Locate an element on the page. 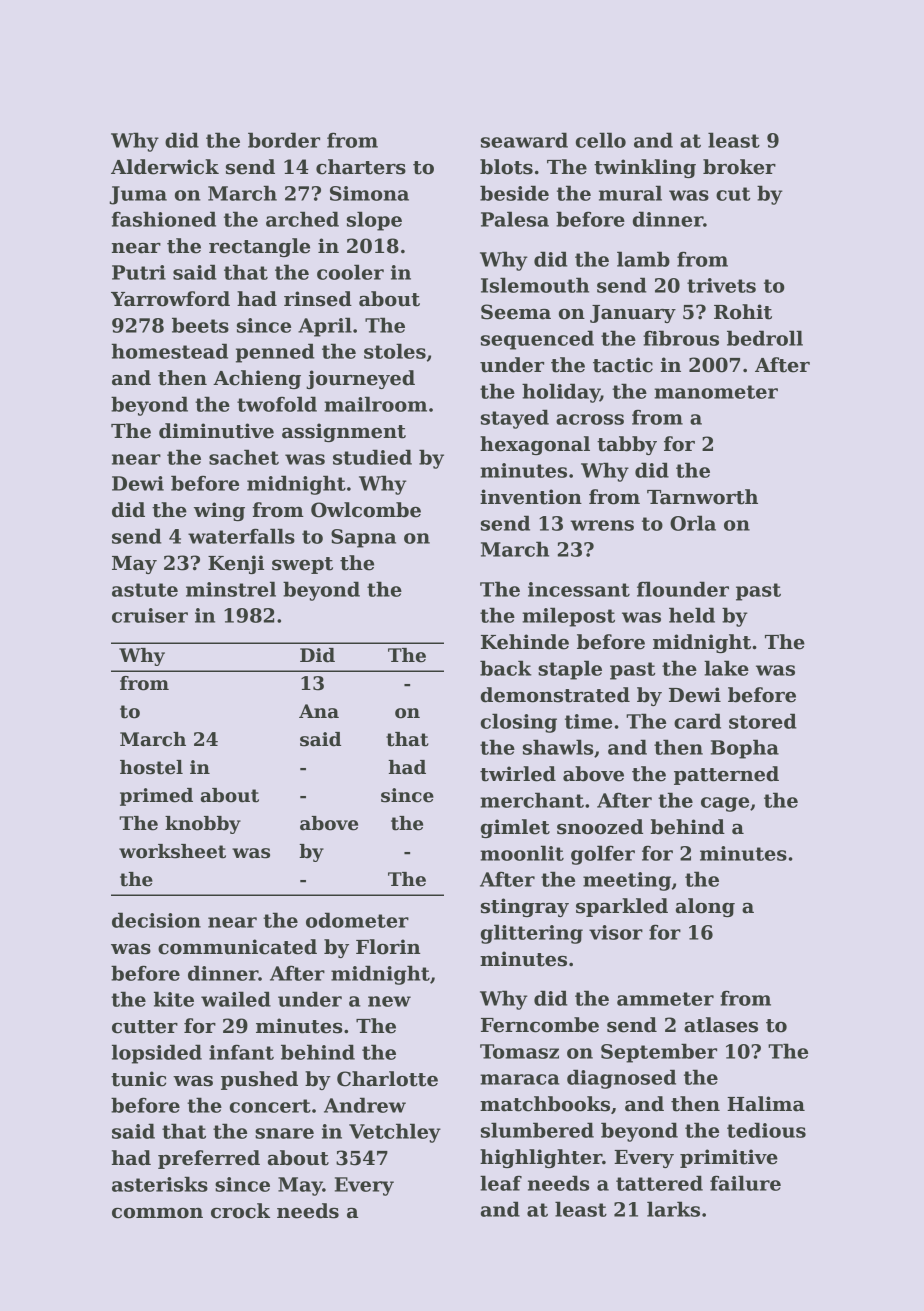  held is located at coordinates (692, 615).
